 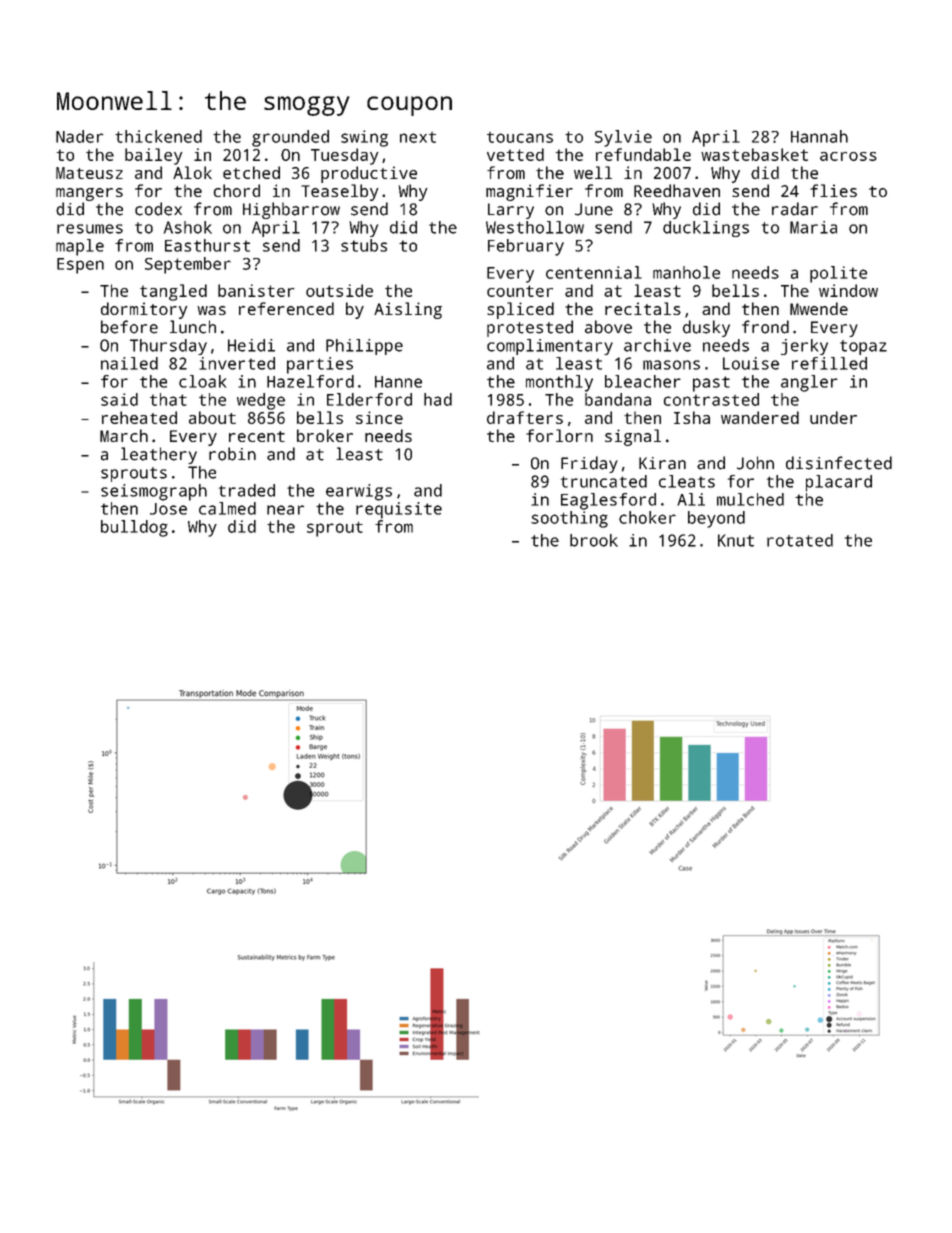 I want to click on thickened, so click(x=158, y=136).
